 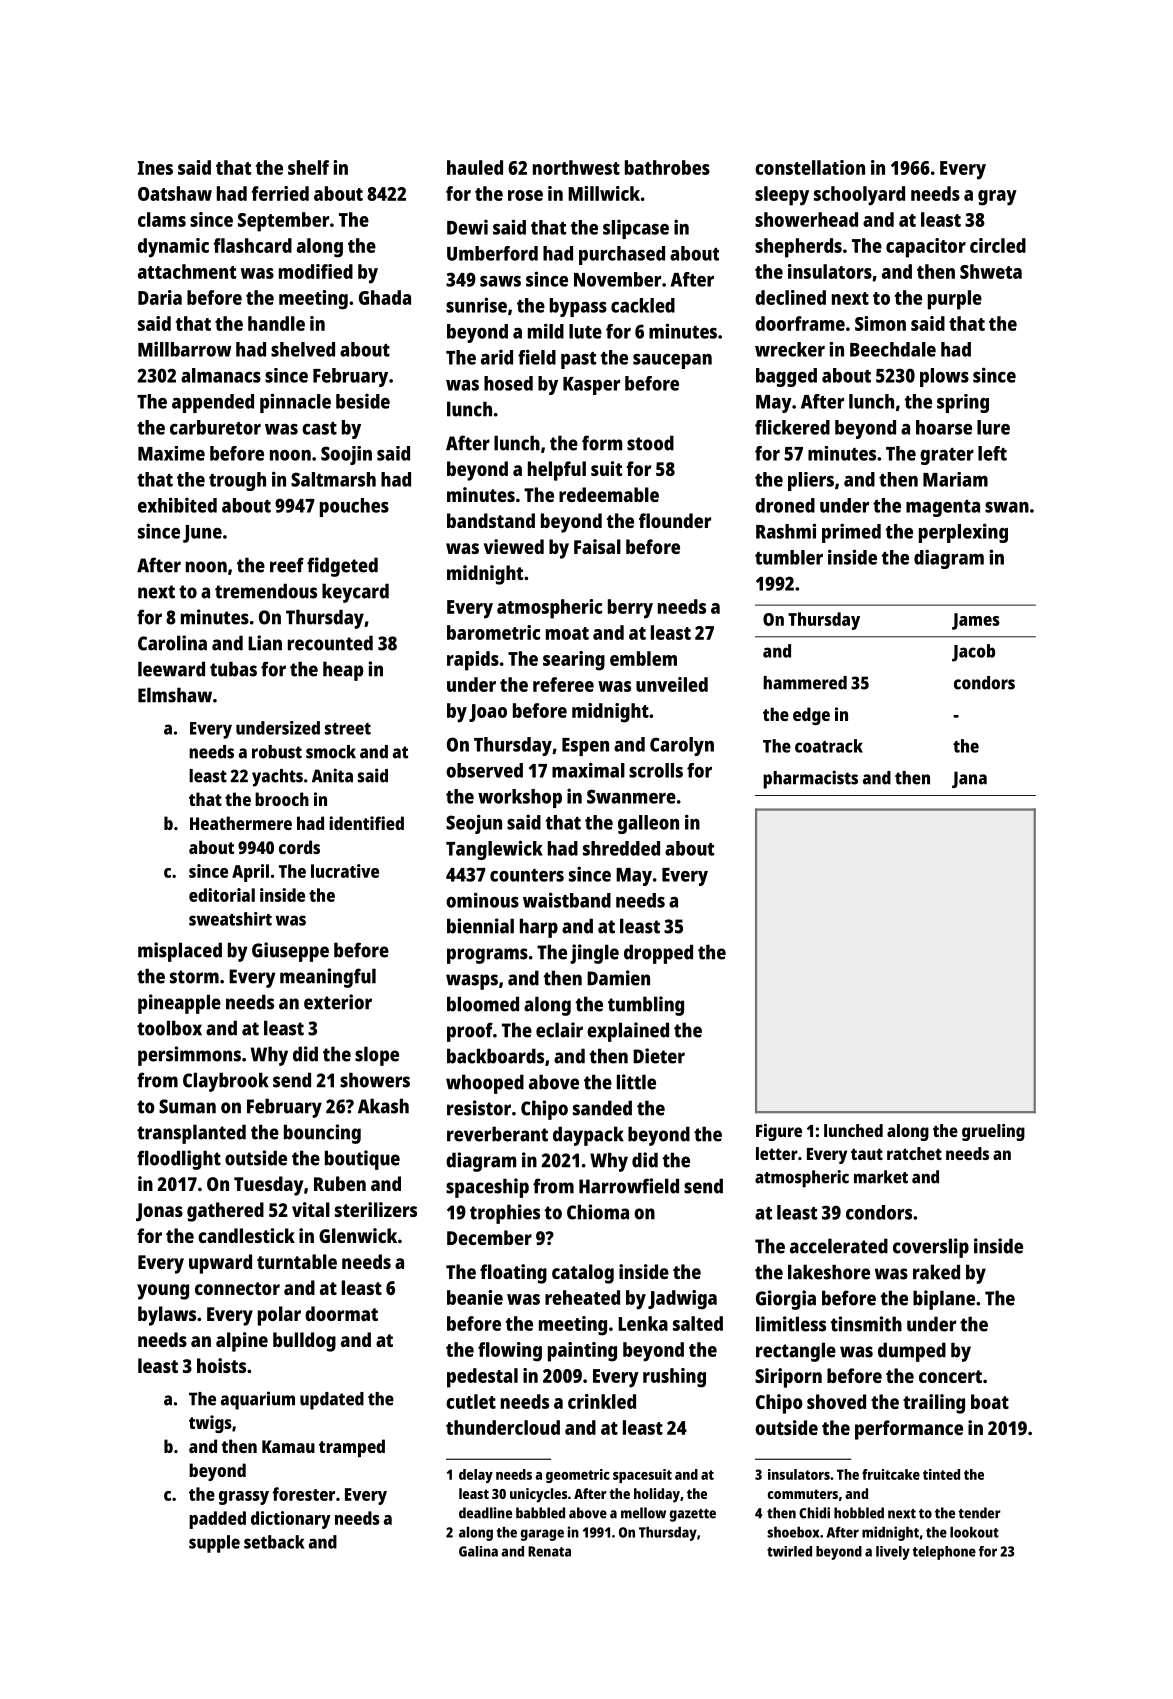 What do you see at coordinates (311, 1209) in the document?
I see `vital` at bounding box center [311, 1209].
